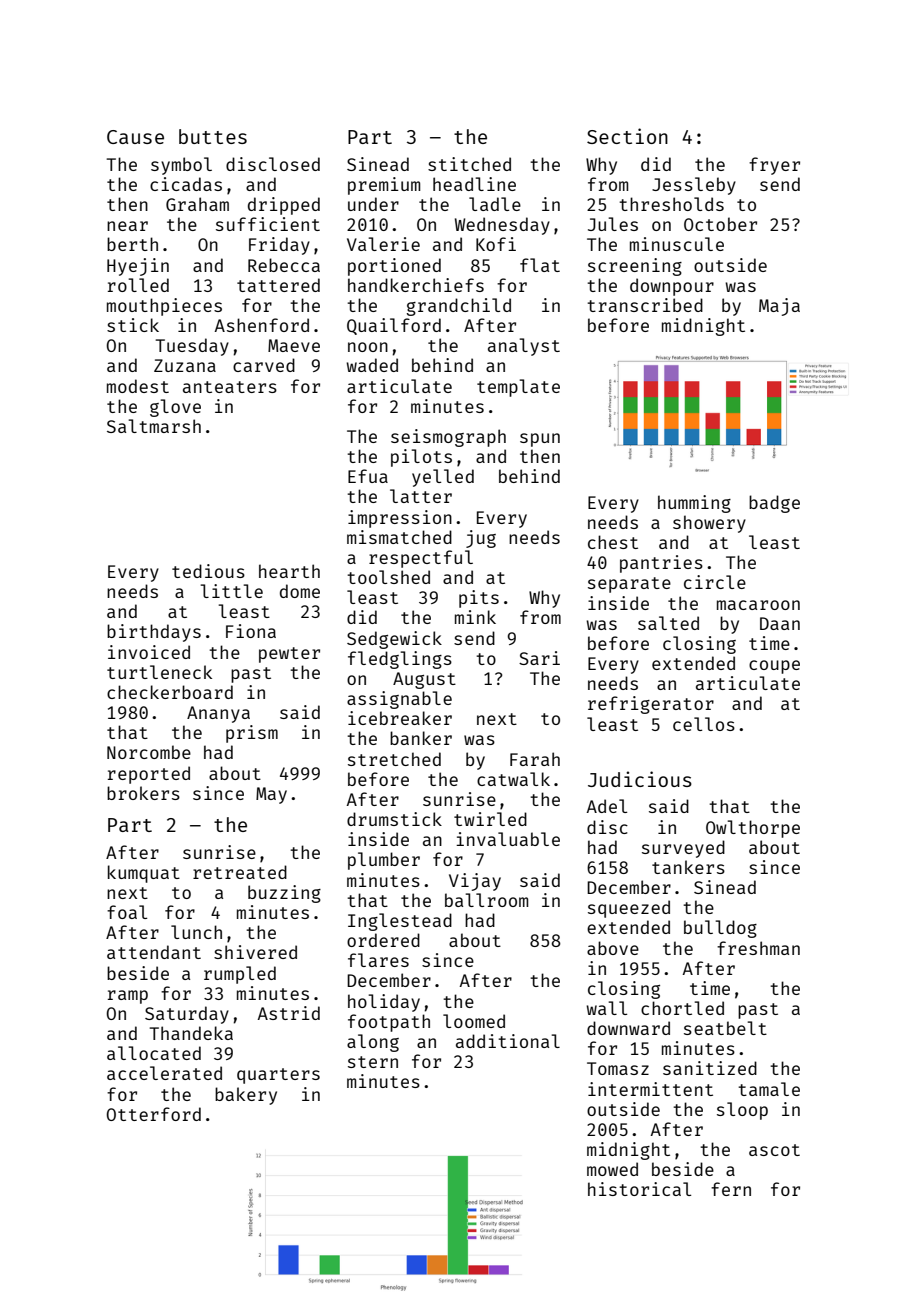 This page has width=908, height=1316. I want to click on flat, so click(540, 265).
